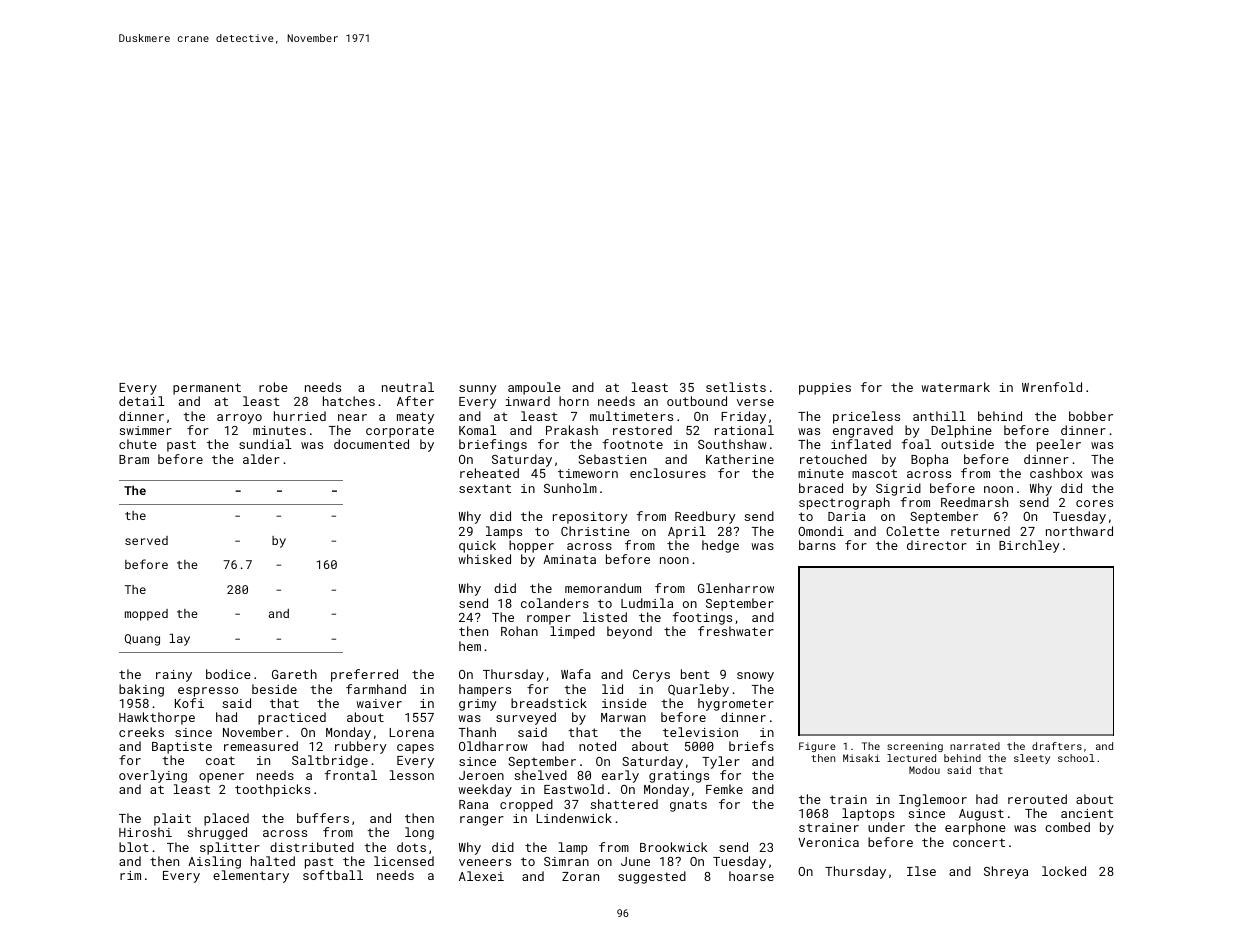  What do you see at coordinates (141, 401) in the screenshot?
I see `detail` at bounding box center [141, 401].
